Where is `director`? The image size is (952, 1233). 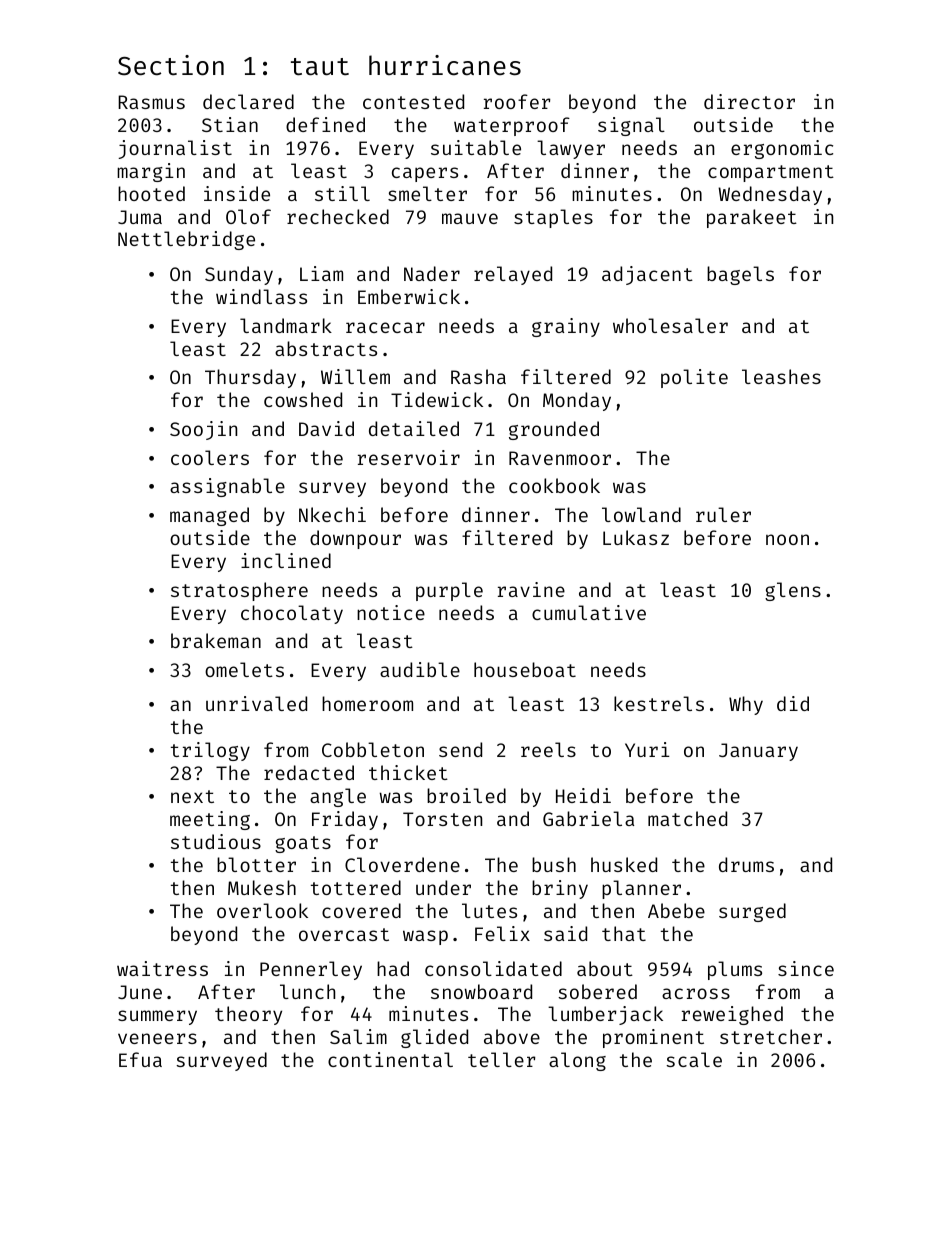
director is located at coordinates (749, 101).
